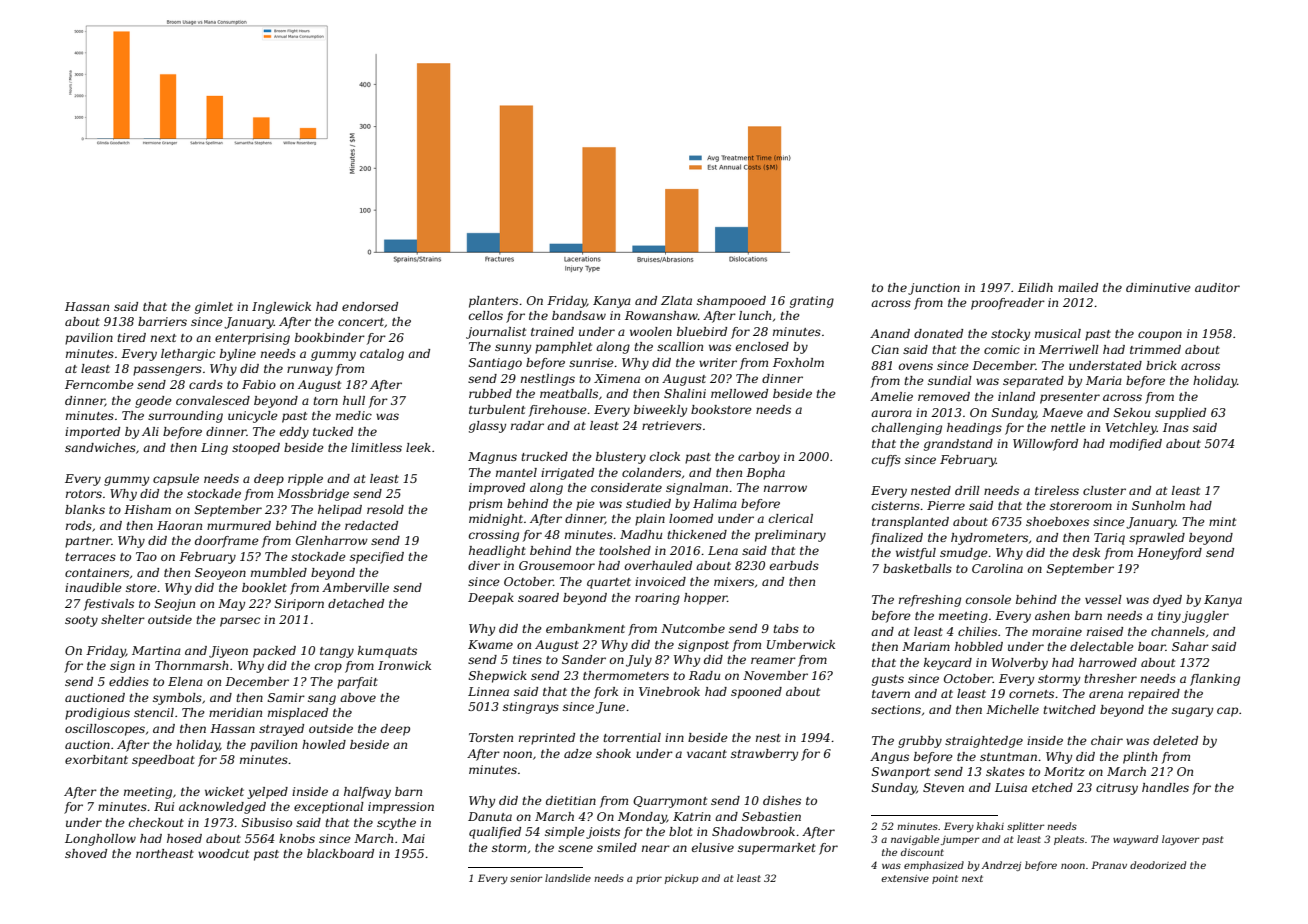 The width and height of the screenshot is (1308, 924). What do you see at coordinates (891, 694) in the screenshot?
I see `tavern` at bounding box center [891, 694].
